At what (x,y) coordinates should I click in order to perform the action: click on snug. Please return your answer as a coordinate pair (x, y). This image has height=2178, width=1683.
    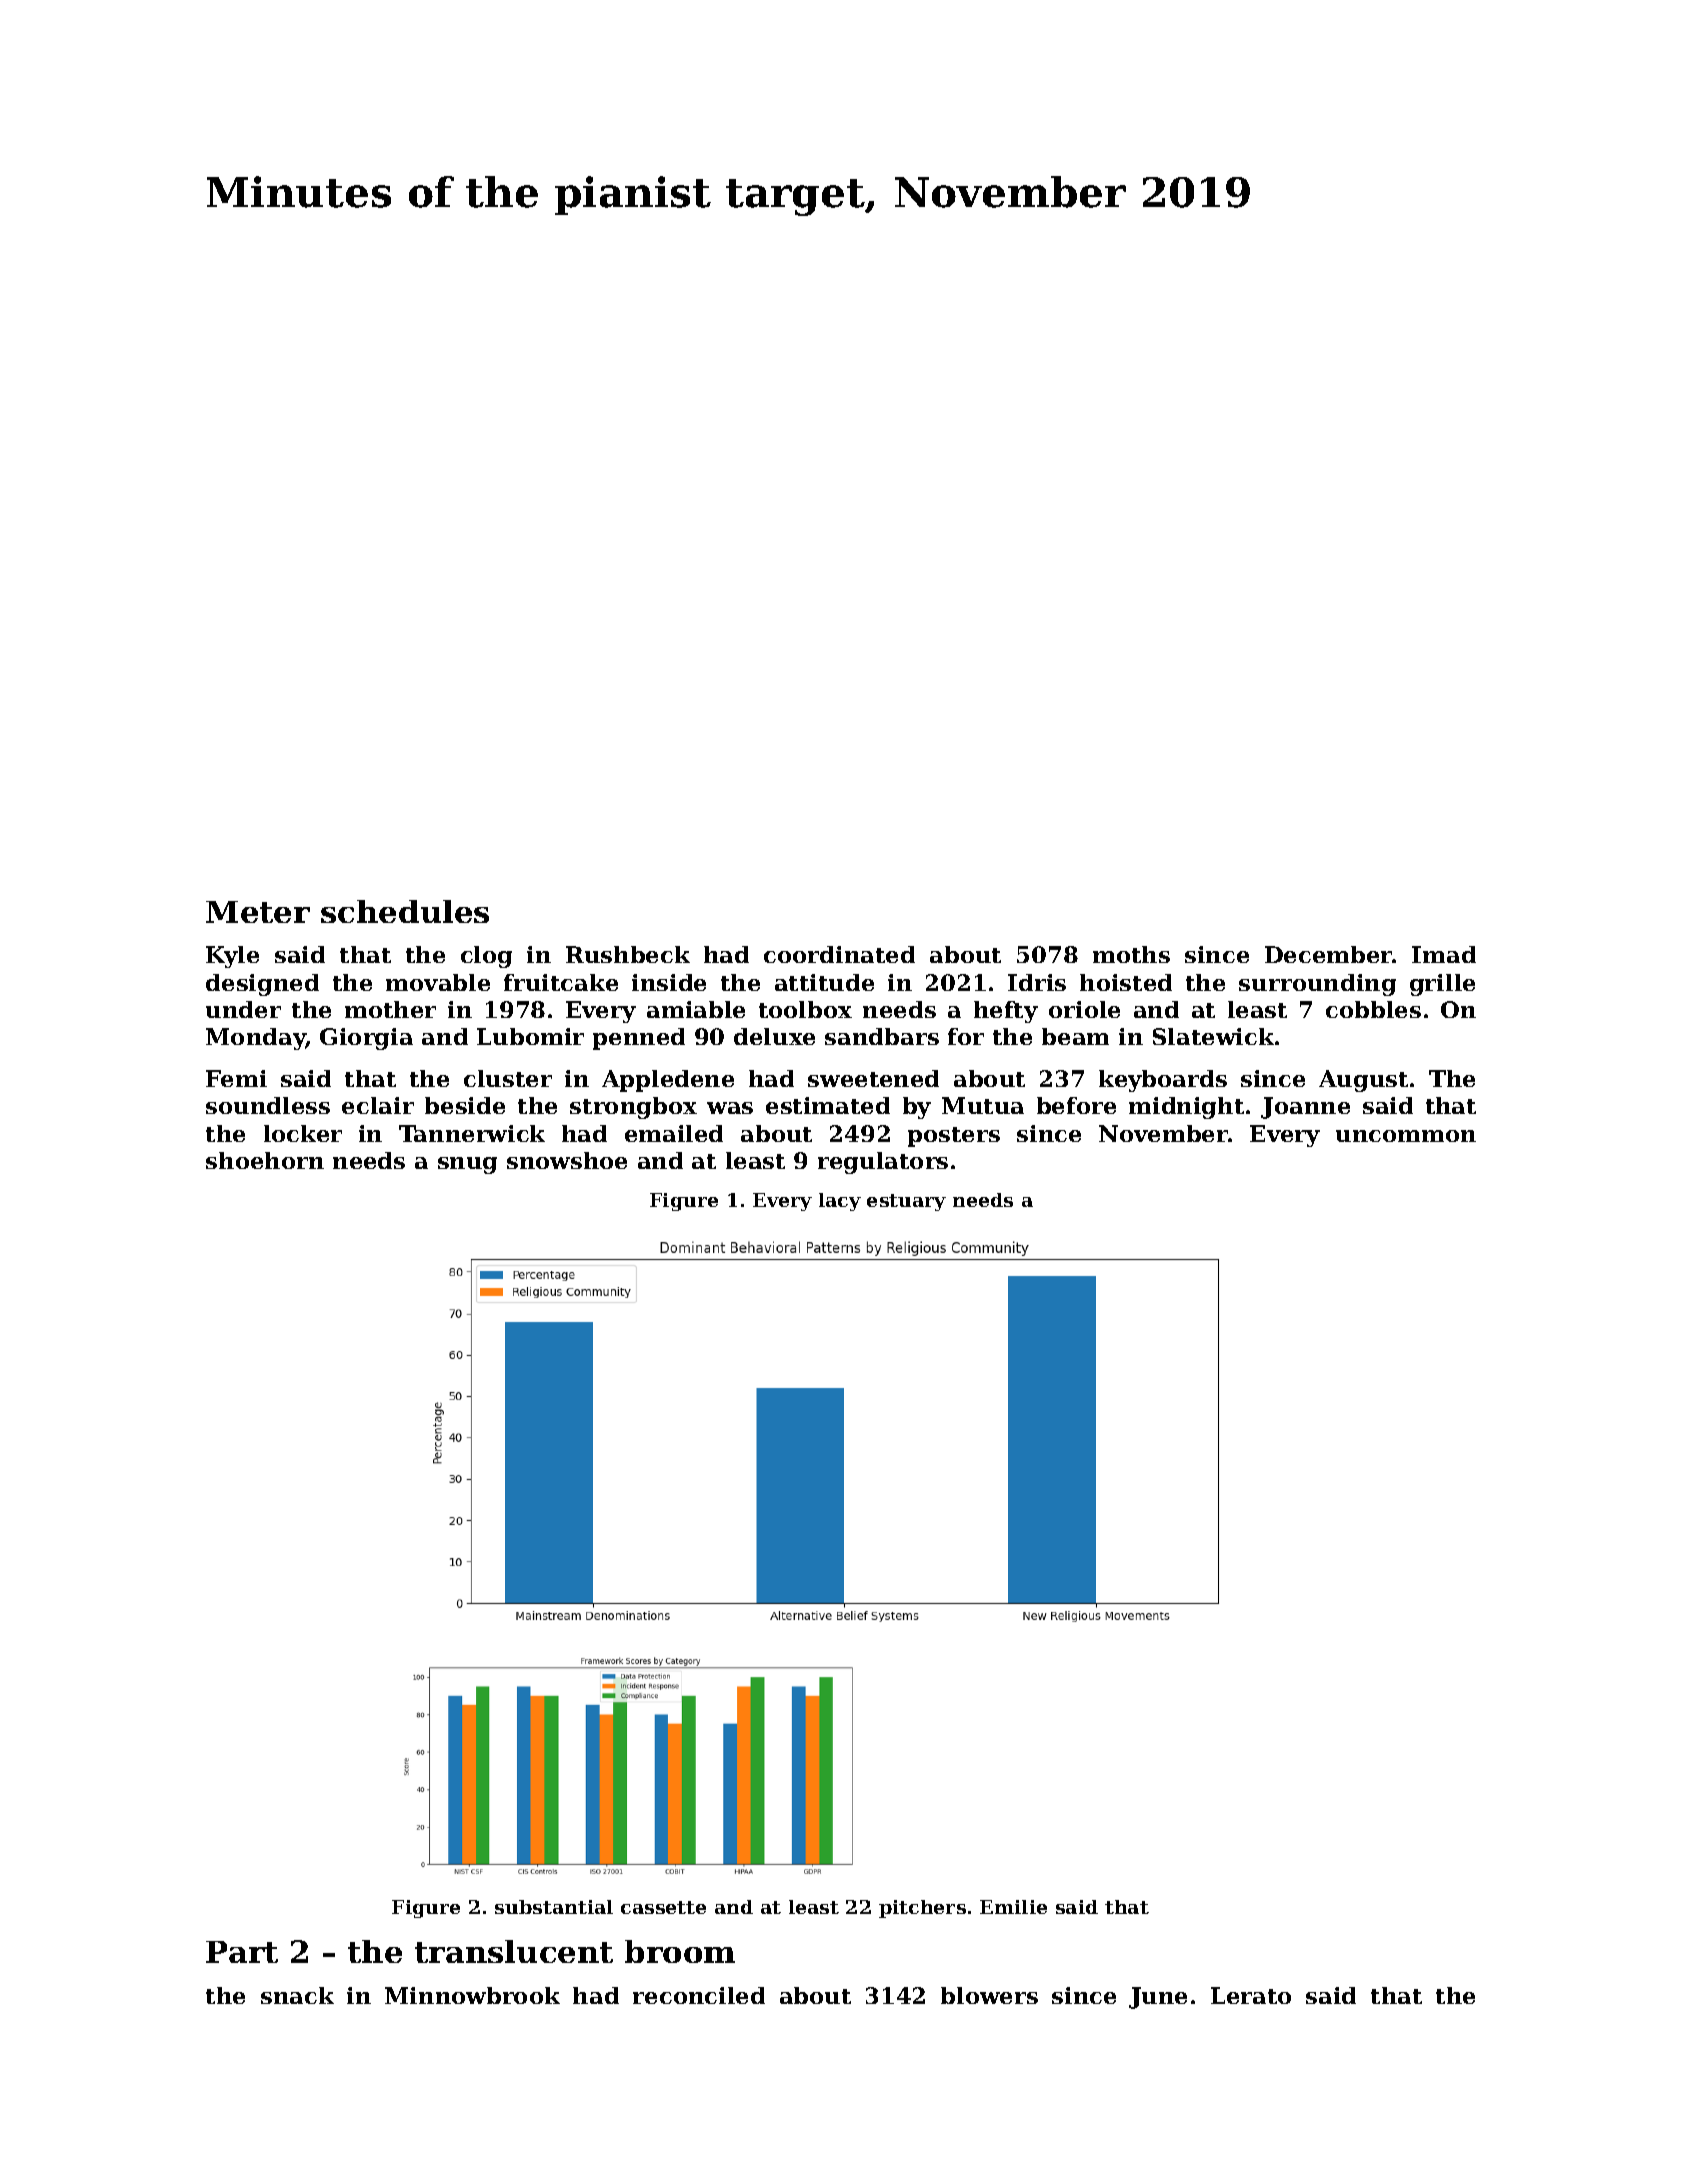
    Looking at the image, I should click on (467, 1165).
